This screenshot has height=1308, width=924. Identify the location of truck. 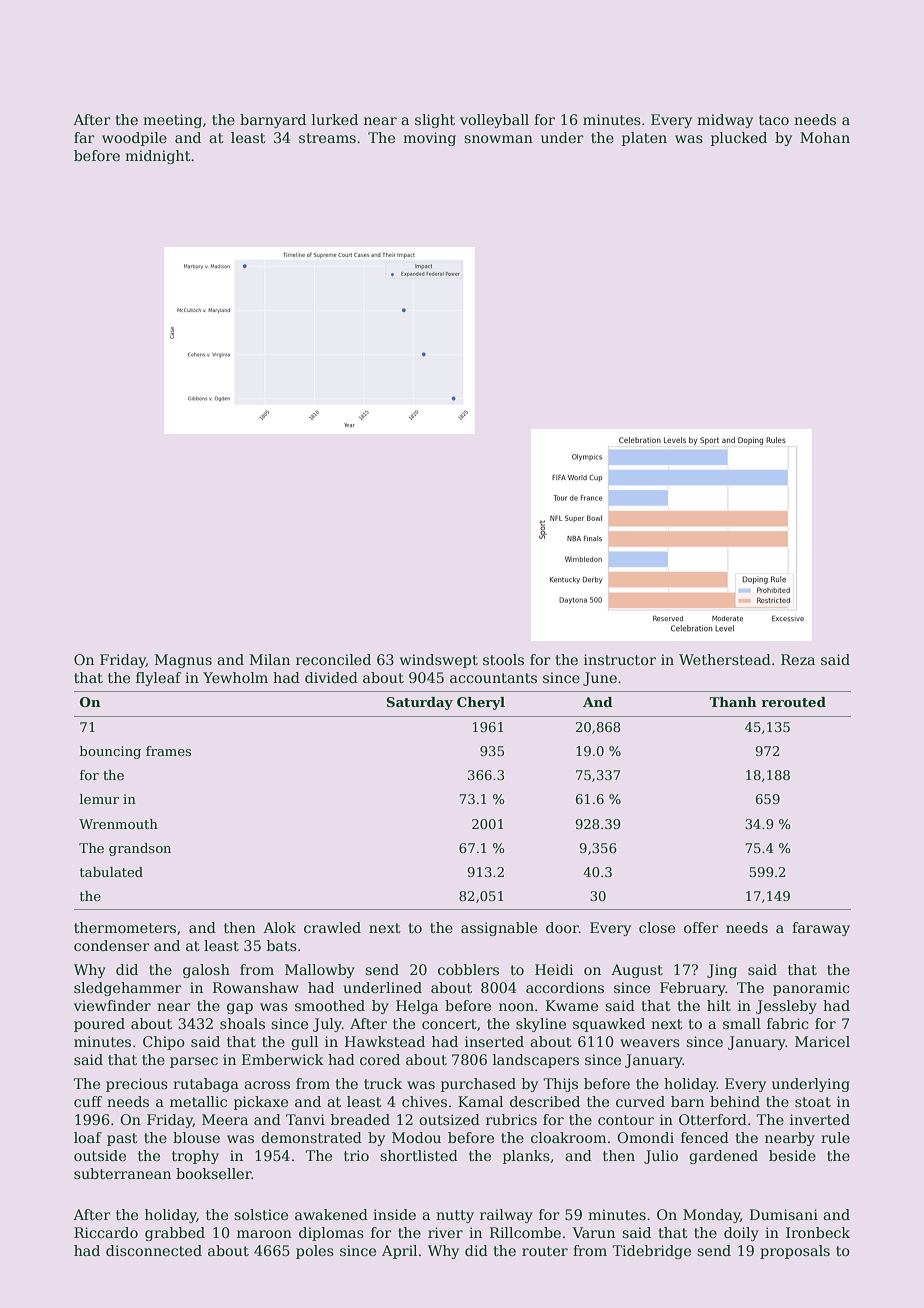
(383, 1083).
